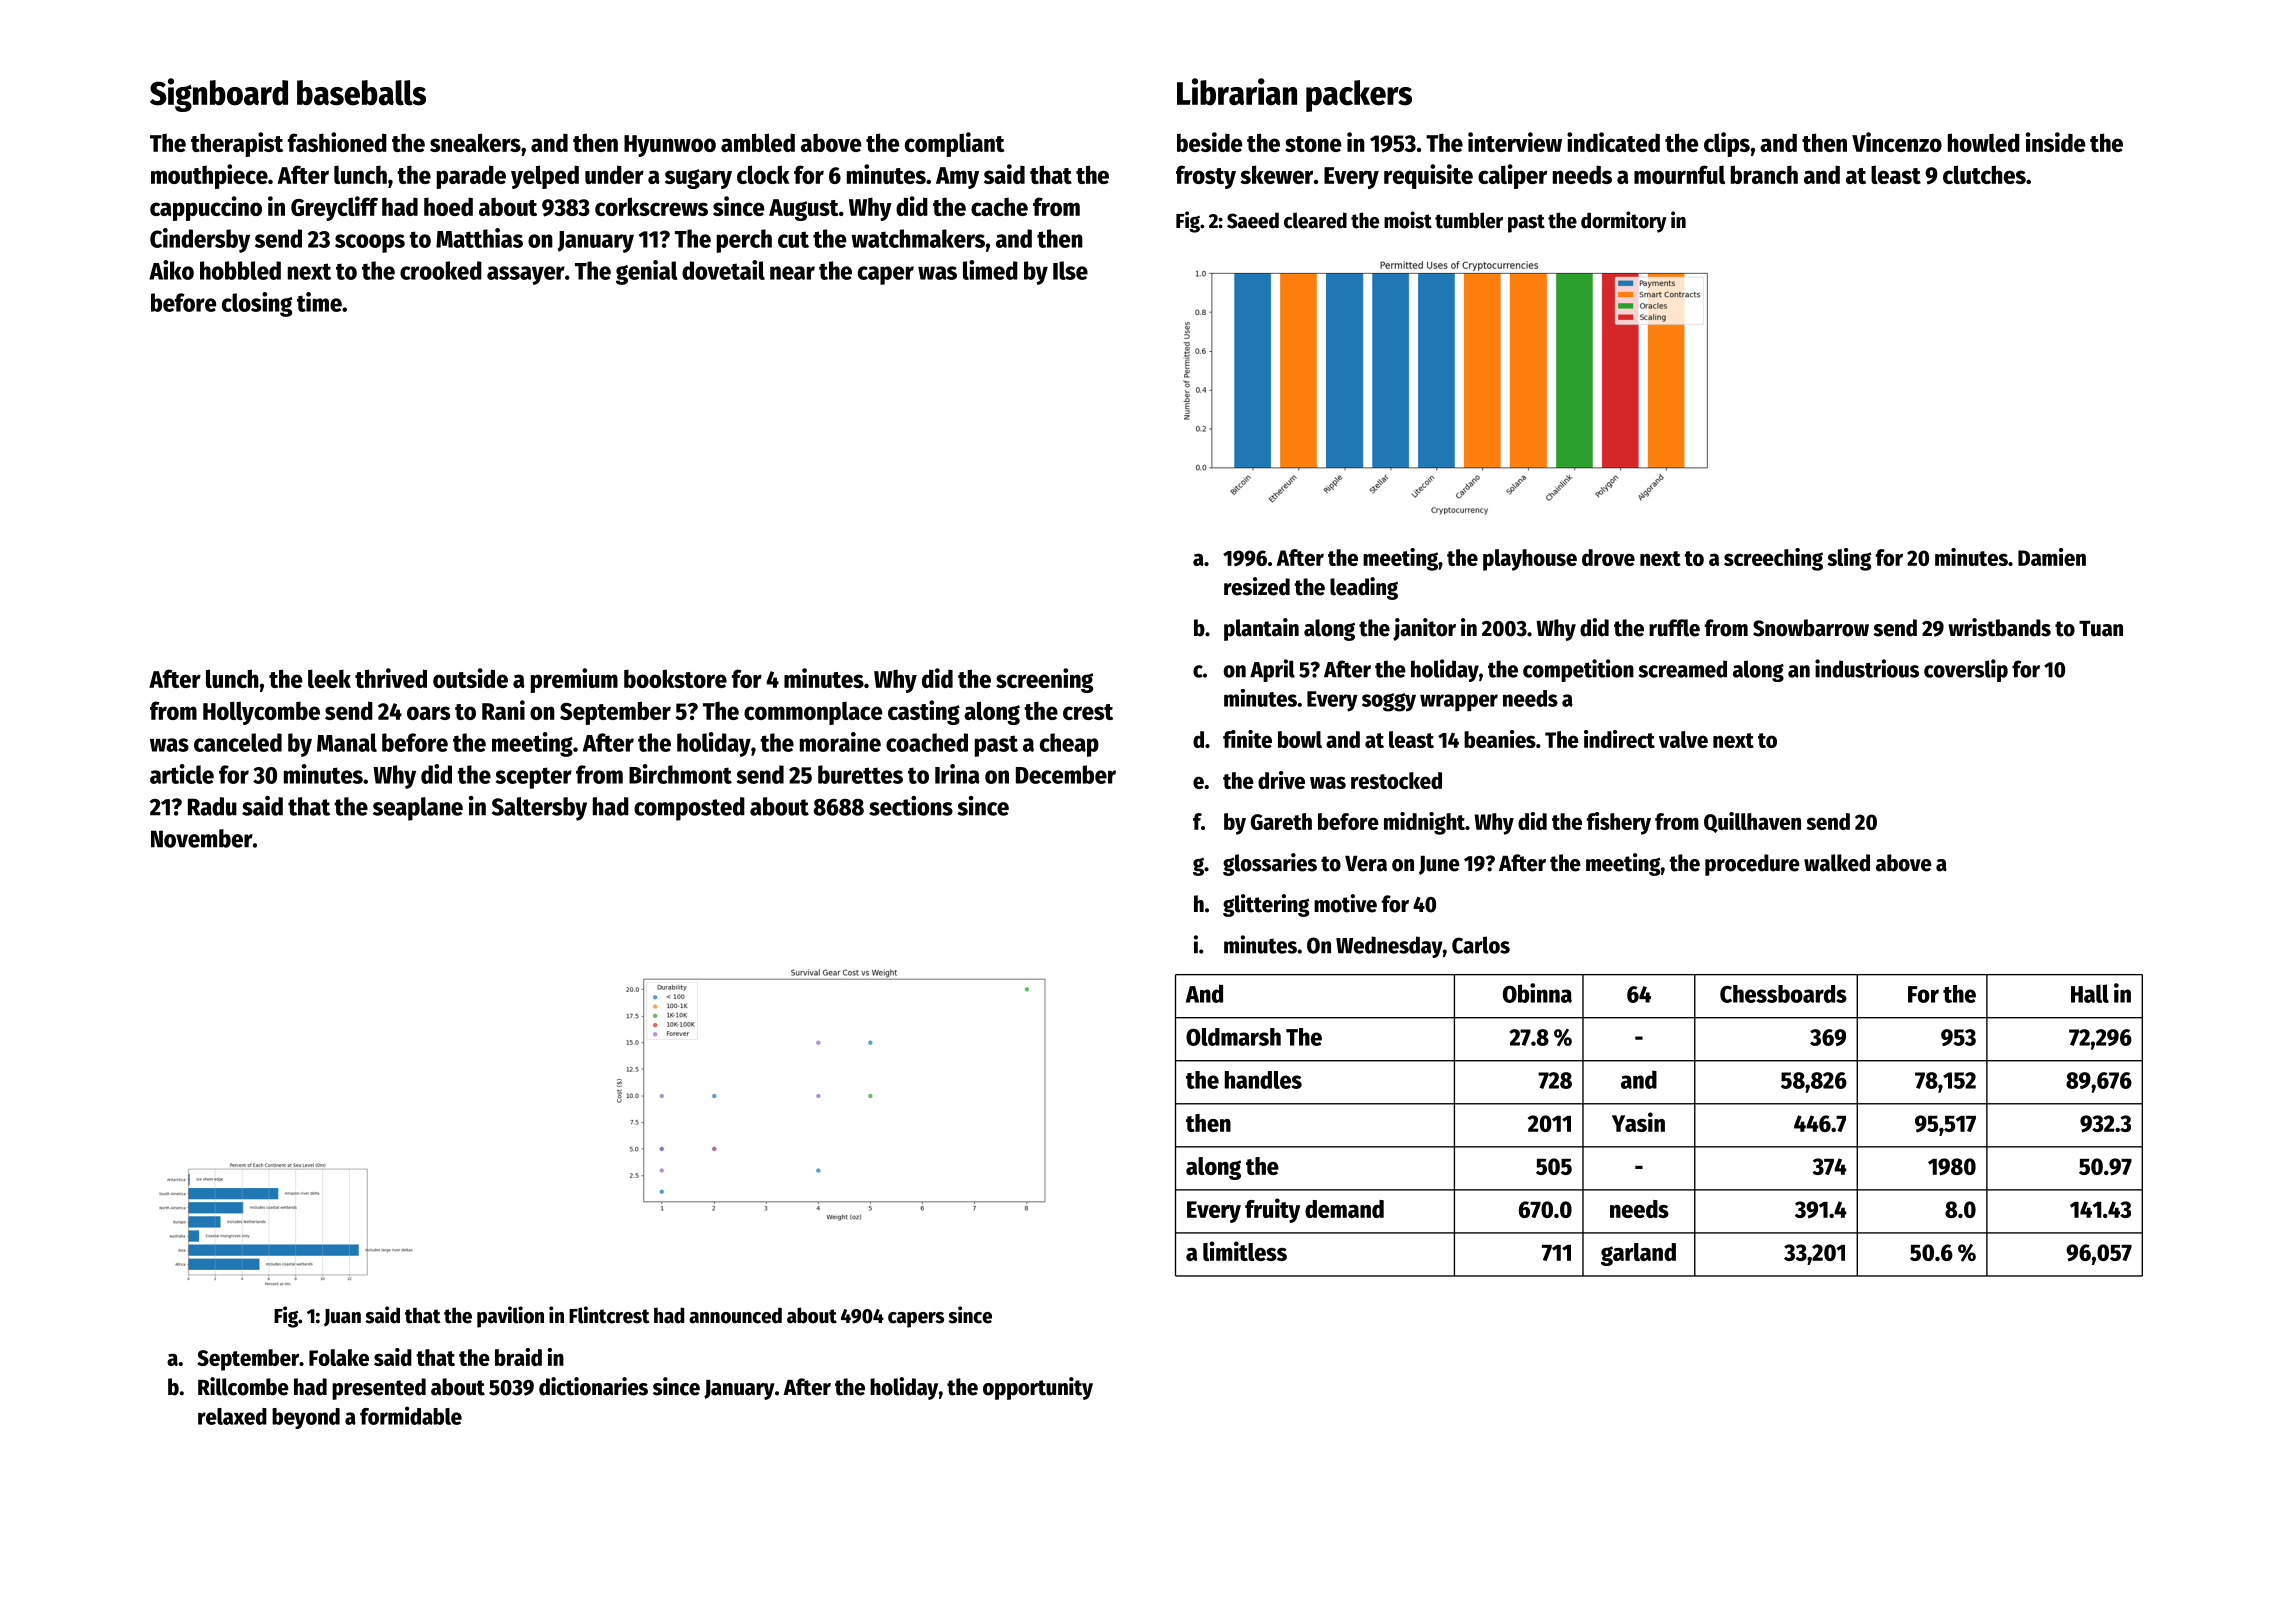  What do you see at coordinates (1679, 174) in the screenshot?
I see `mournful` at bounding box center [1679, 174].
